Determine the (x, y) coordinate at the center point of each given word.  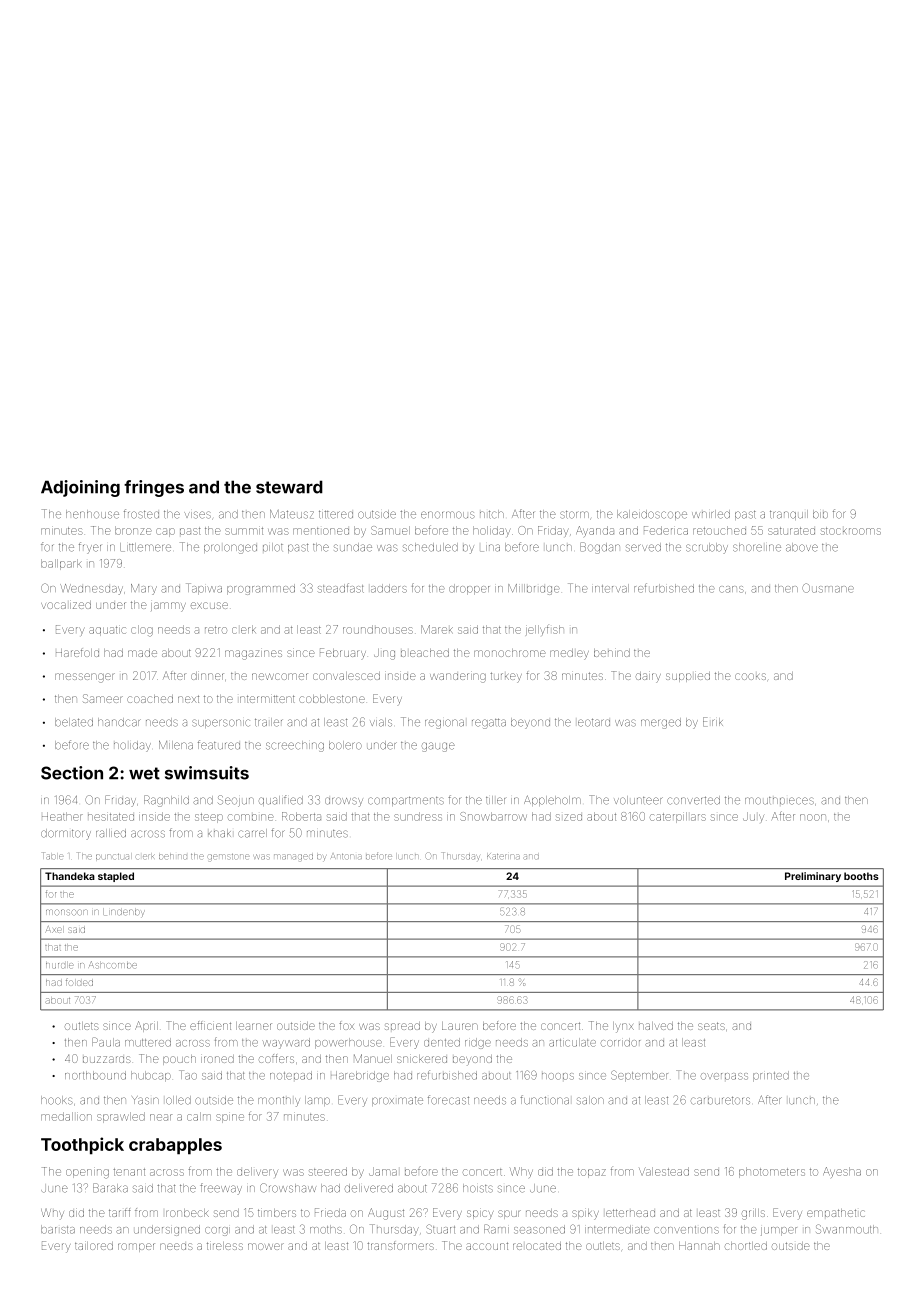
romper (136, 1247)
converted (693, 800)
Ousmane (828, 588)
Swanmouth (847, 1229)
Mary (144, 589)
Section (72, 773)
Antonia (346, 856)
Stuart (440, 1229)
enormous (448, 515)
